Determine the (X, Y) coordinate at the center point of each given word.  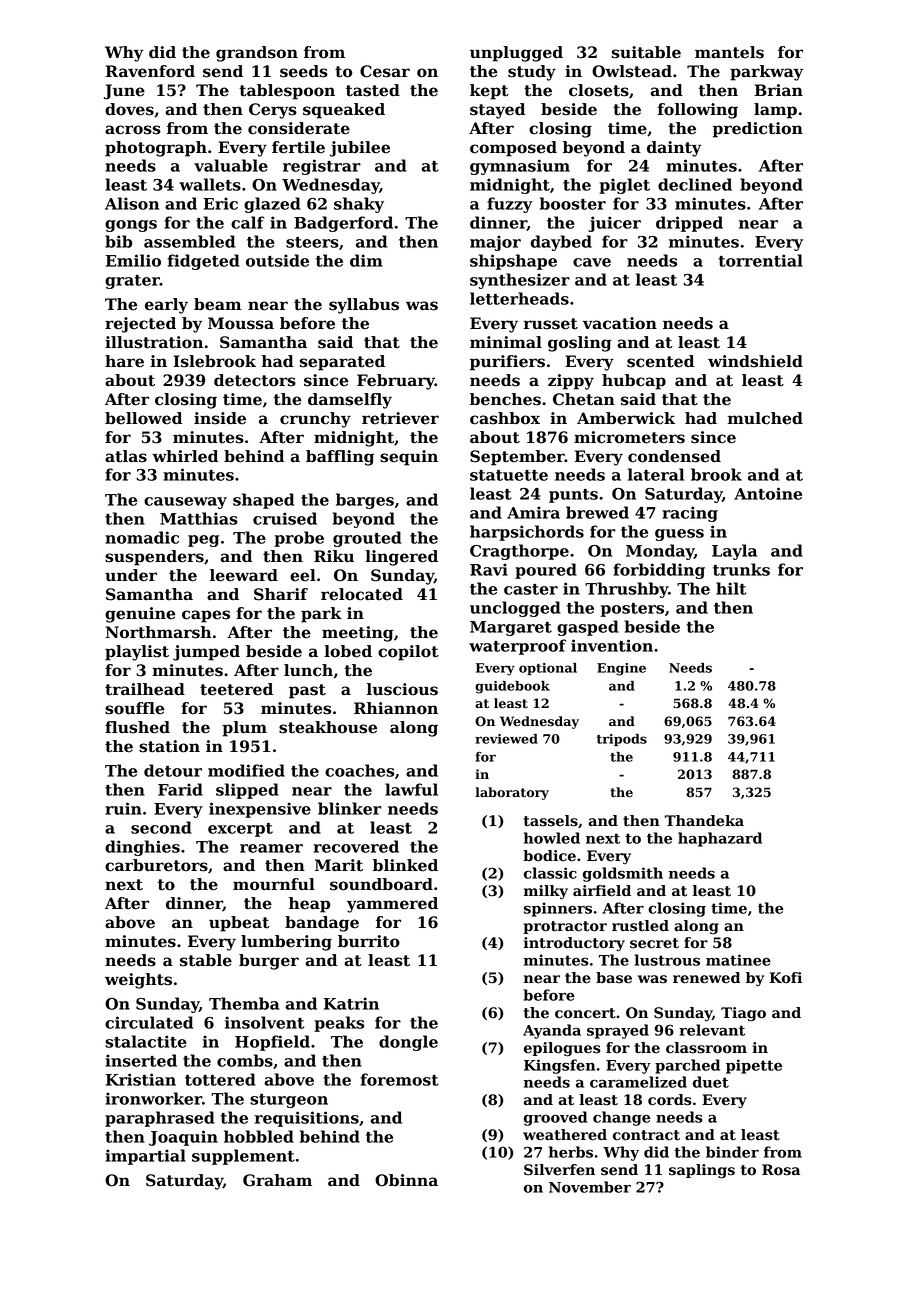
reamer (271, 848)
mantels (729, 52)
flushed (137, 727)
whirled (185, 456)
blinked (405, 865)
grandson (257, 54)
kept (489, 92)
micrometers (629, 437)
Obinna (406, 1180)
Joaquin (183, 1138)
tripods (622, 740)
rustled (640, 926)
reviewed (506, 739)
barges (365, 501)
